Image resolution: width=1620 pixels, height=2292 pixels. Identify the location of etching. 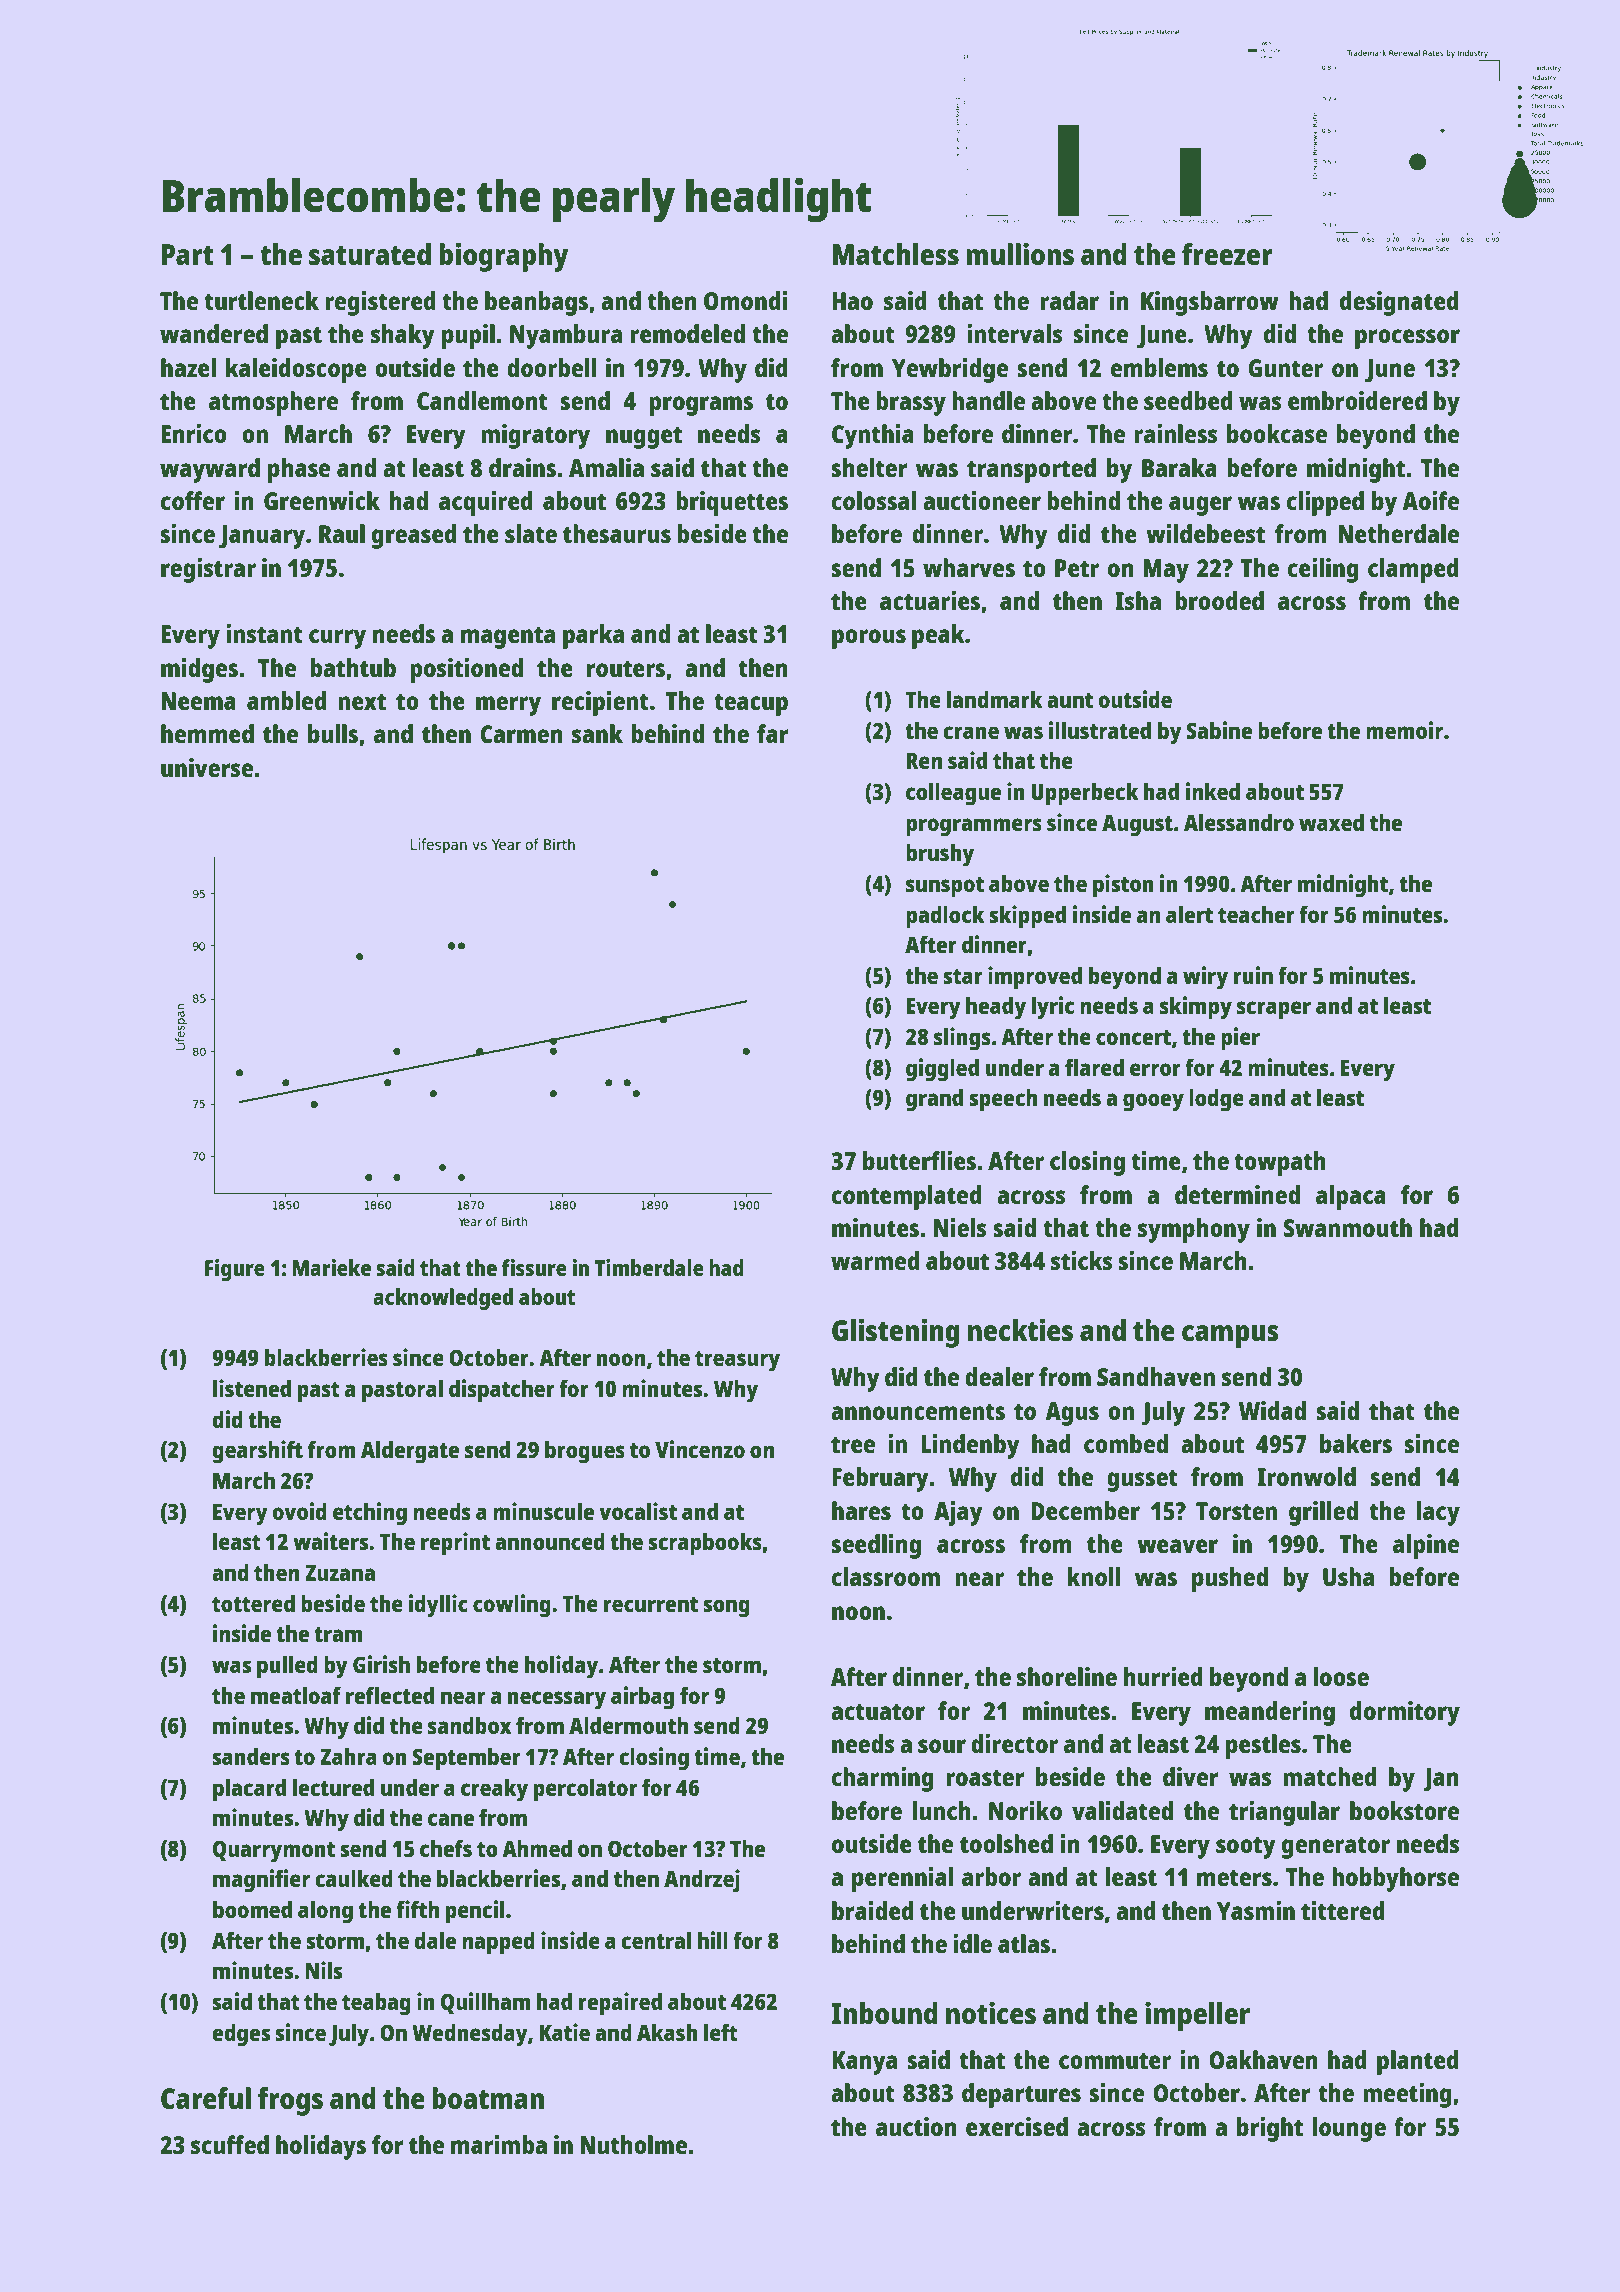
(370, 1514).
